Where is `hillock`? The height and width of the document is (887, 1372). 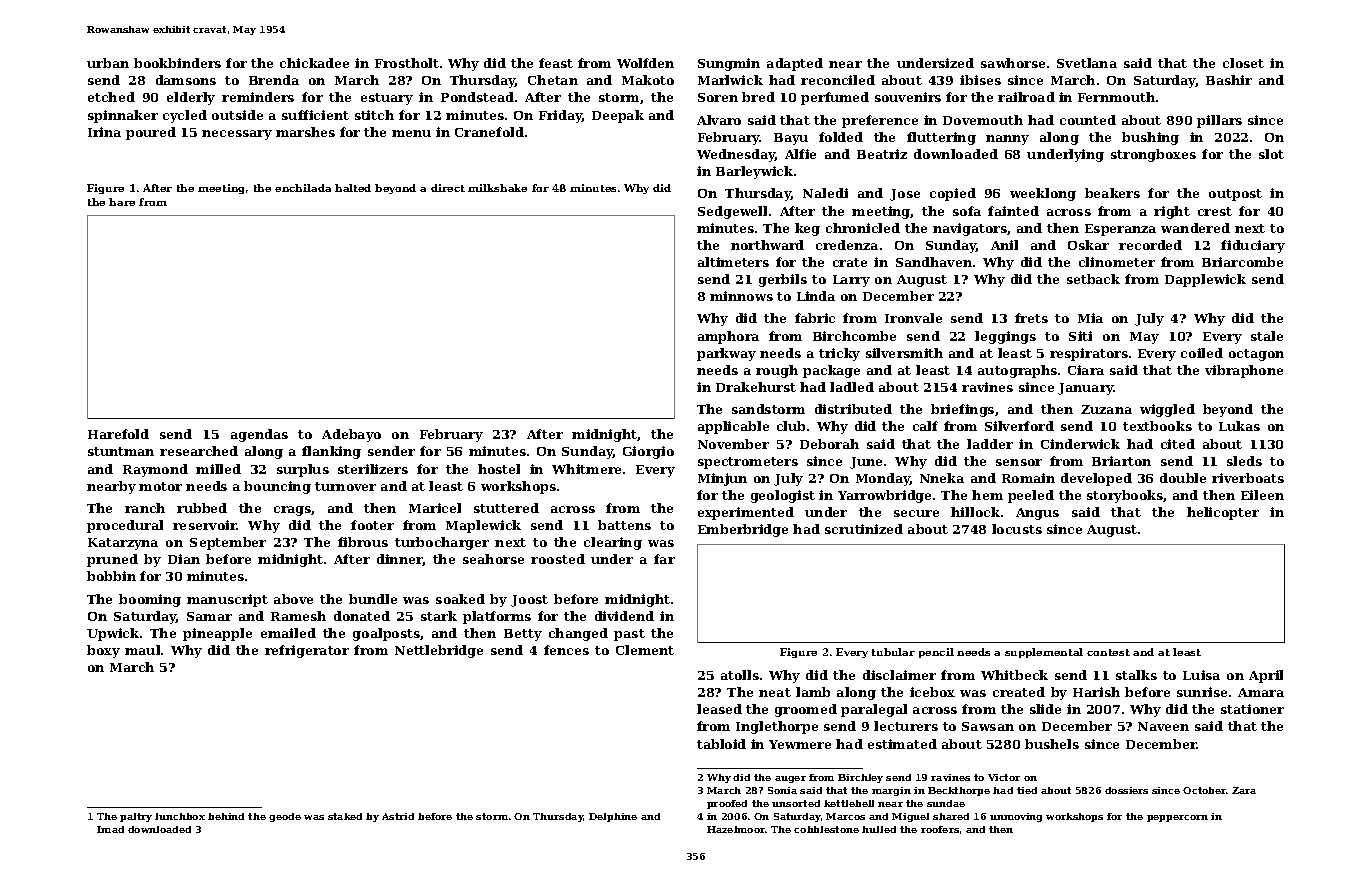 hillock is located at coordinates (975, 512).
